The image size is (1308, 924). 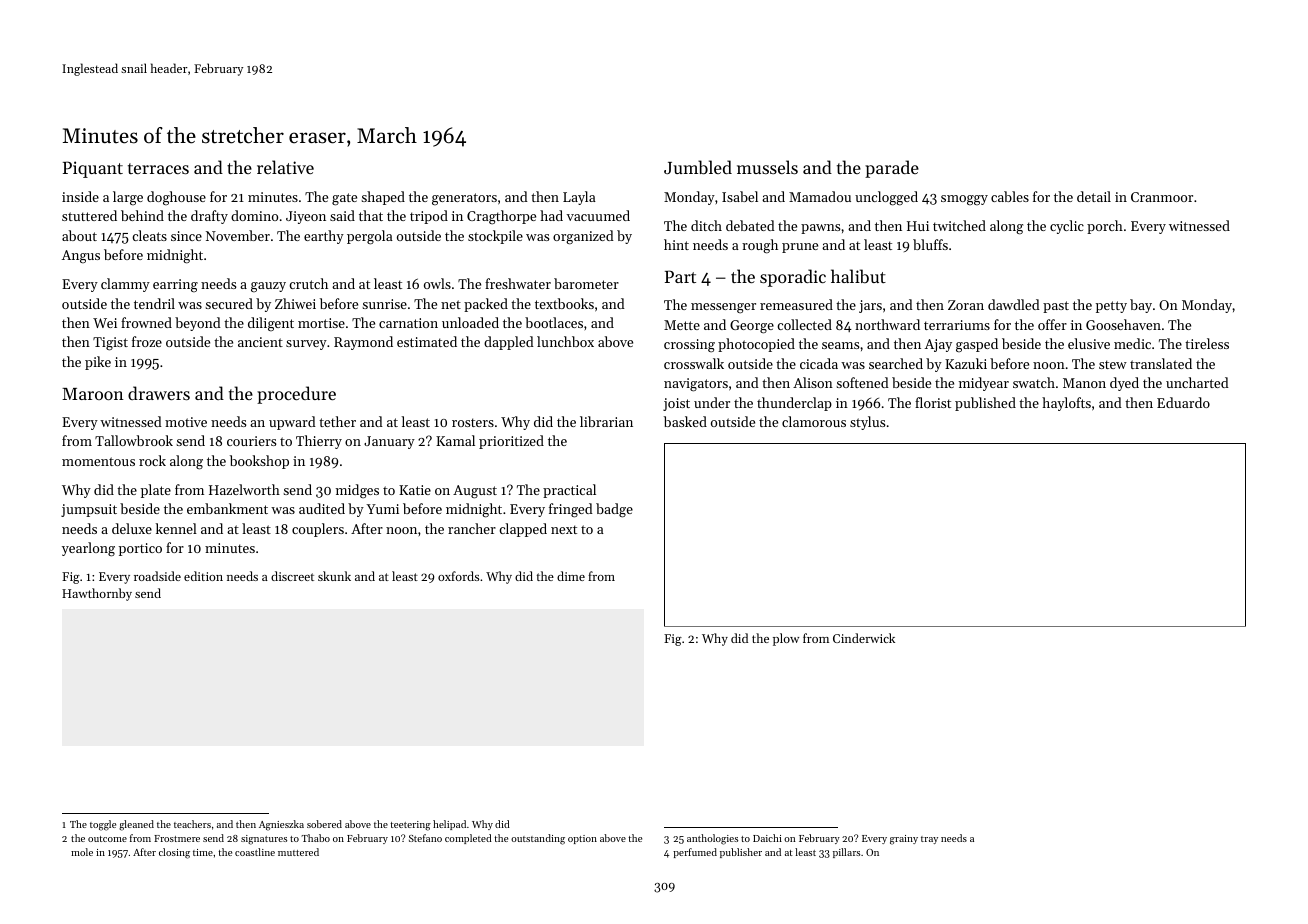 I want to click on Hawthornby, so click(x=97, y=594).
